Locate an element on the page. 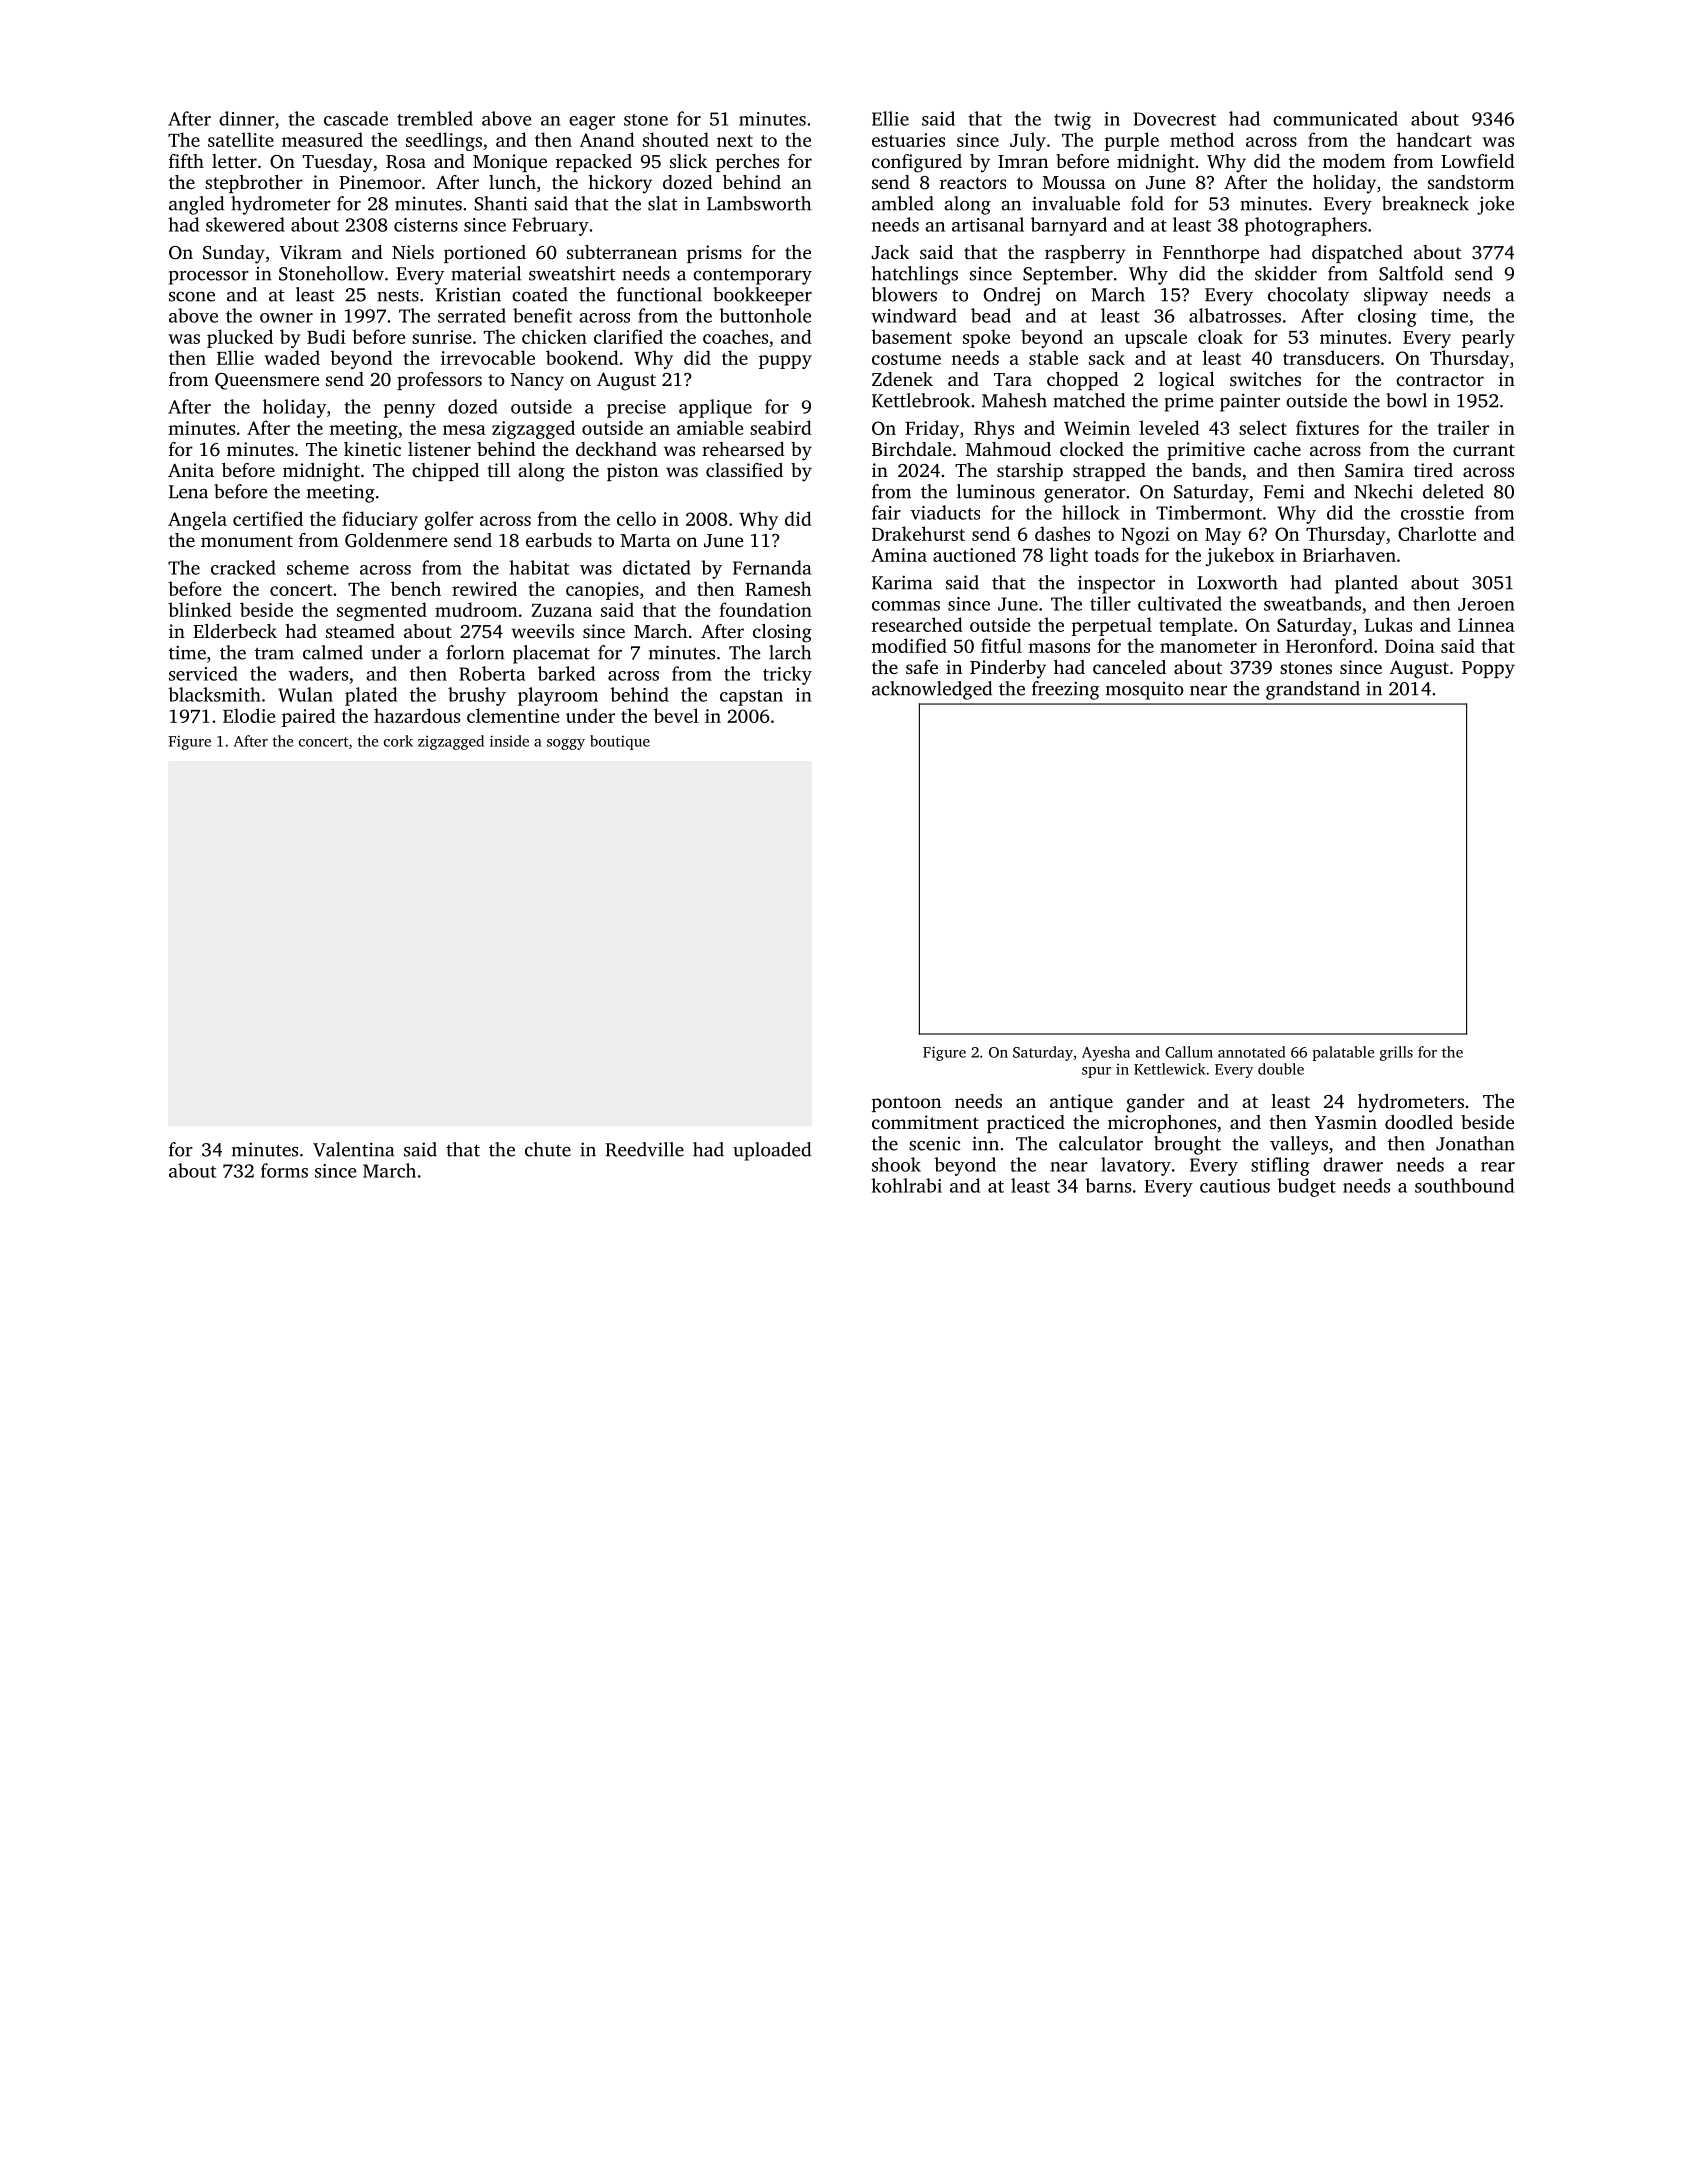 Image resolution: width=1683 pixels, height=2178 pixels. drawer is located at coordinates (1353, 1164).
